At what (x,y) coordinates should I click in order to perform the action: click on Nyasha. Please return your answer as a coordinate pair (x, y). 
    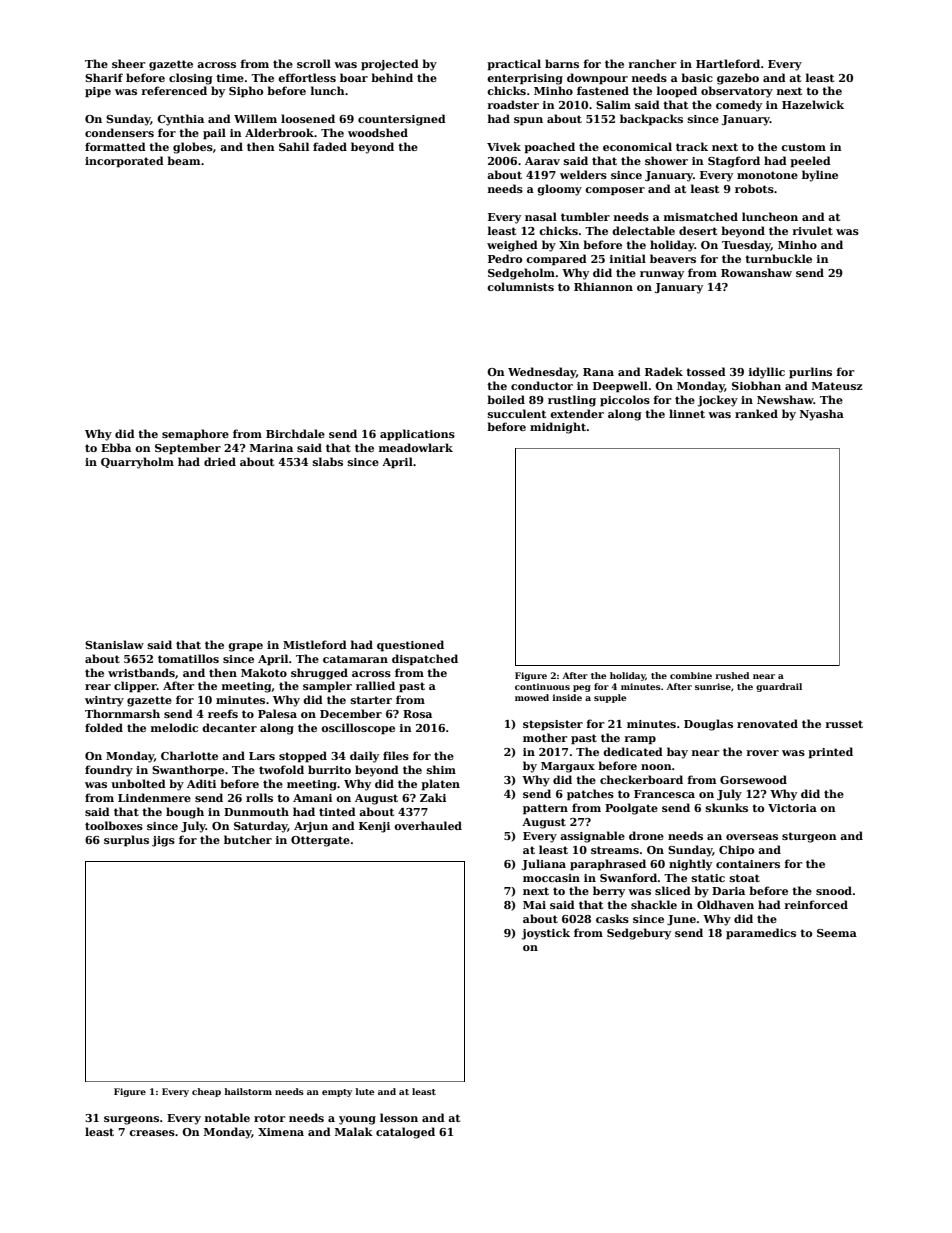
    Looking at the image, I should click on (822, 415).
